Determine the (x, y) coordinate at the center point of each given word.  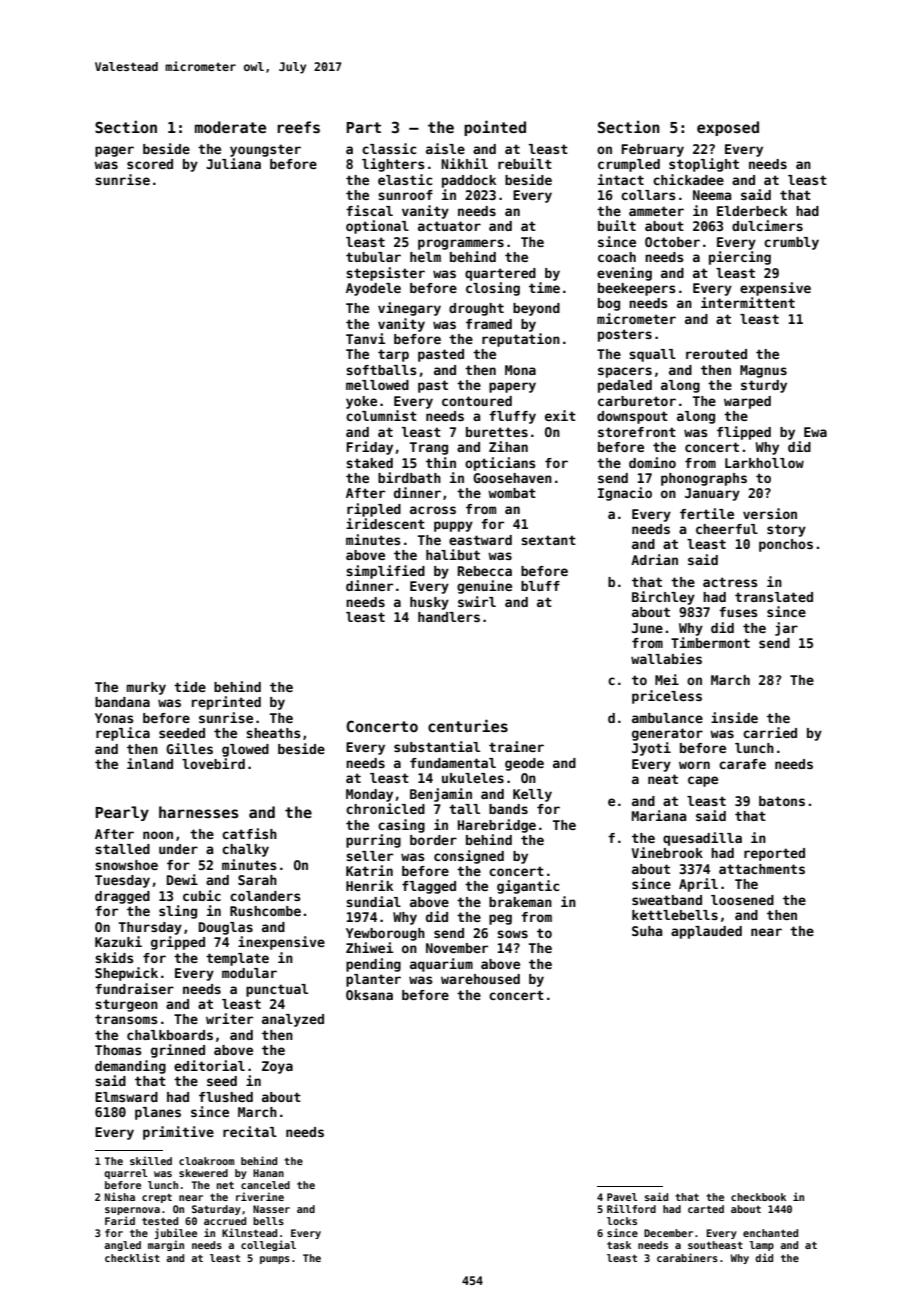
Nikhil (464, 163)
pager (114, 151)
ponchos (786, 545)
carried (770, 732)
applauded (706, 932)
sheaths (273, 733)
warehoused (480, 979)
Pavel (622, 1197)
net (225, 1185)
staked (369, 463)
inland (150, 763)
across (433, 510)
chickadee (688, 179)
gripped (178, 943)
